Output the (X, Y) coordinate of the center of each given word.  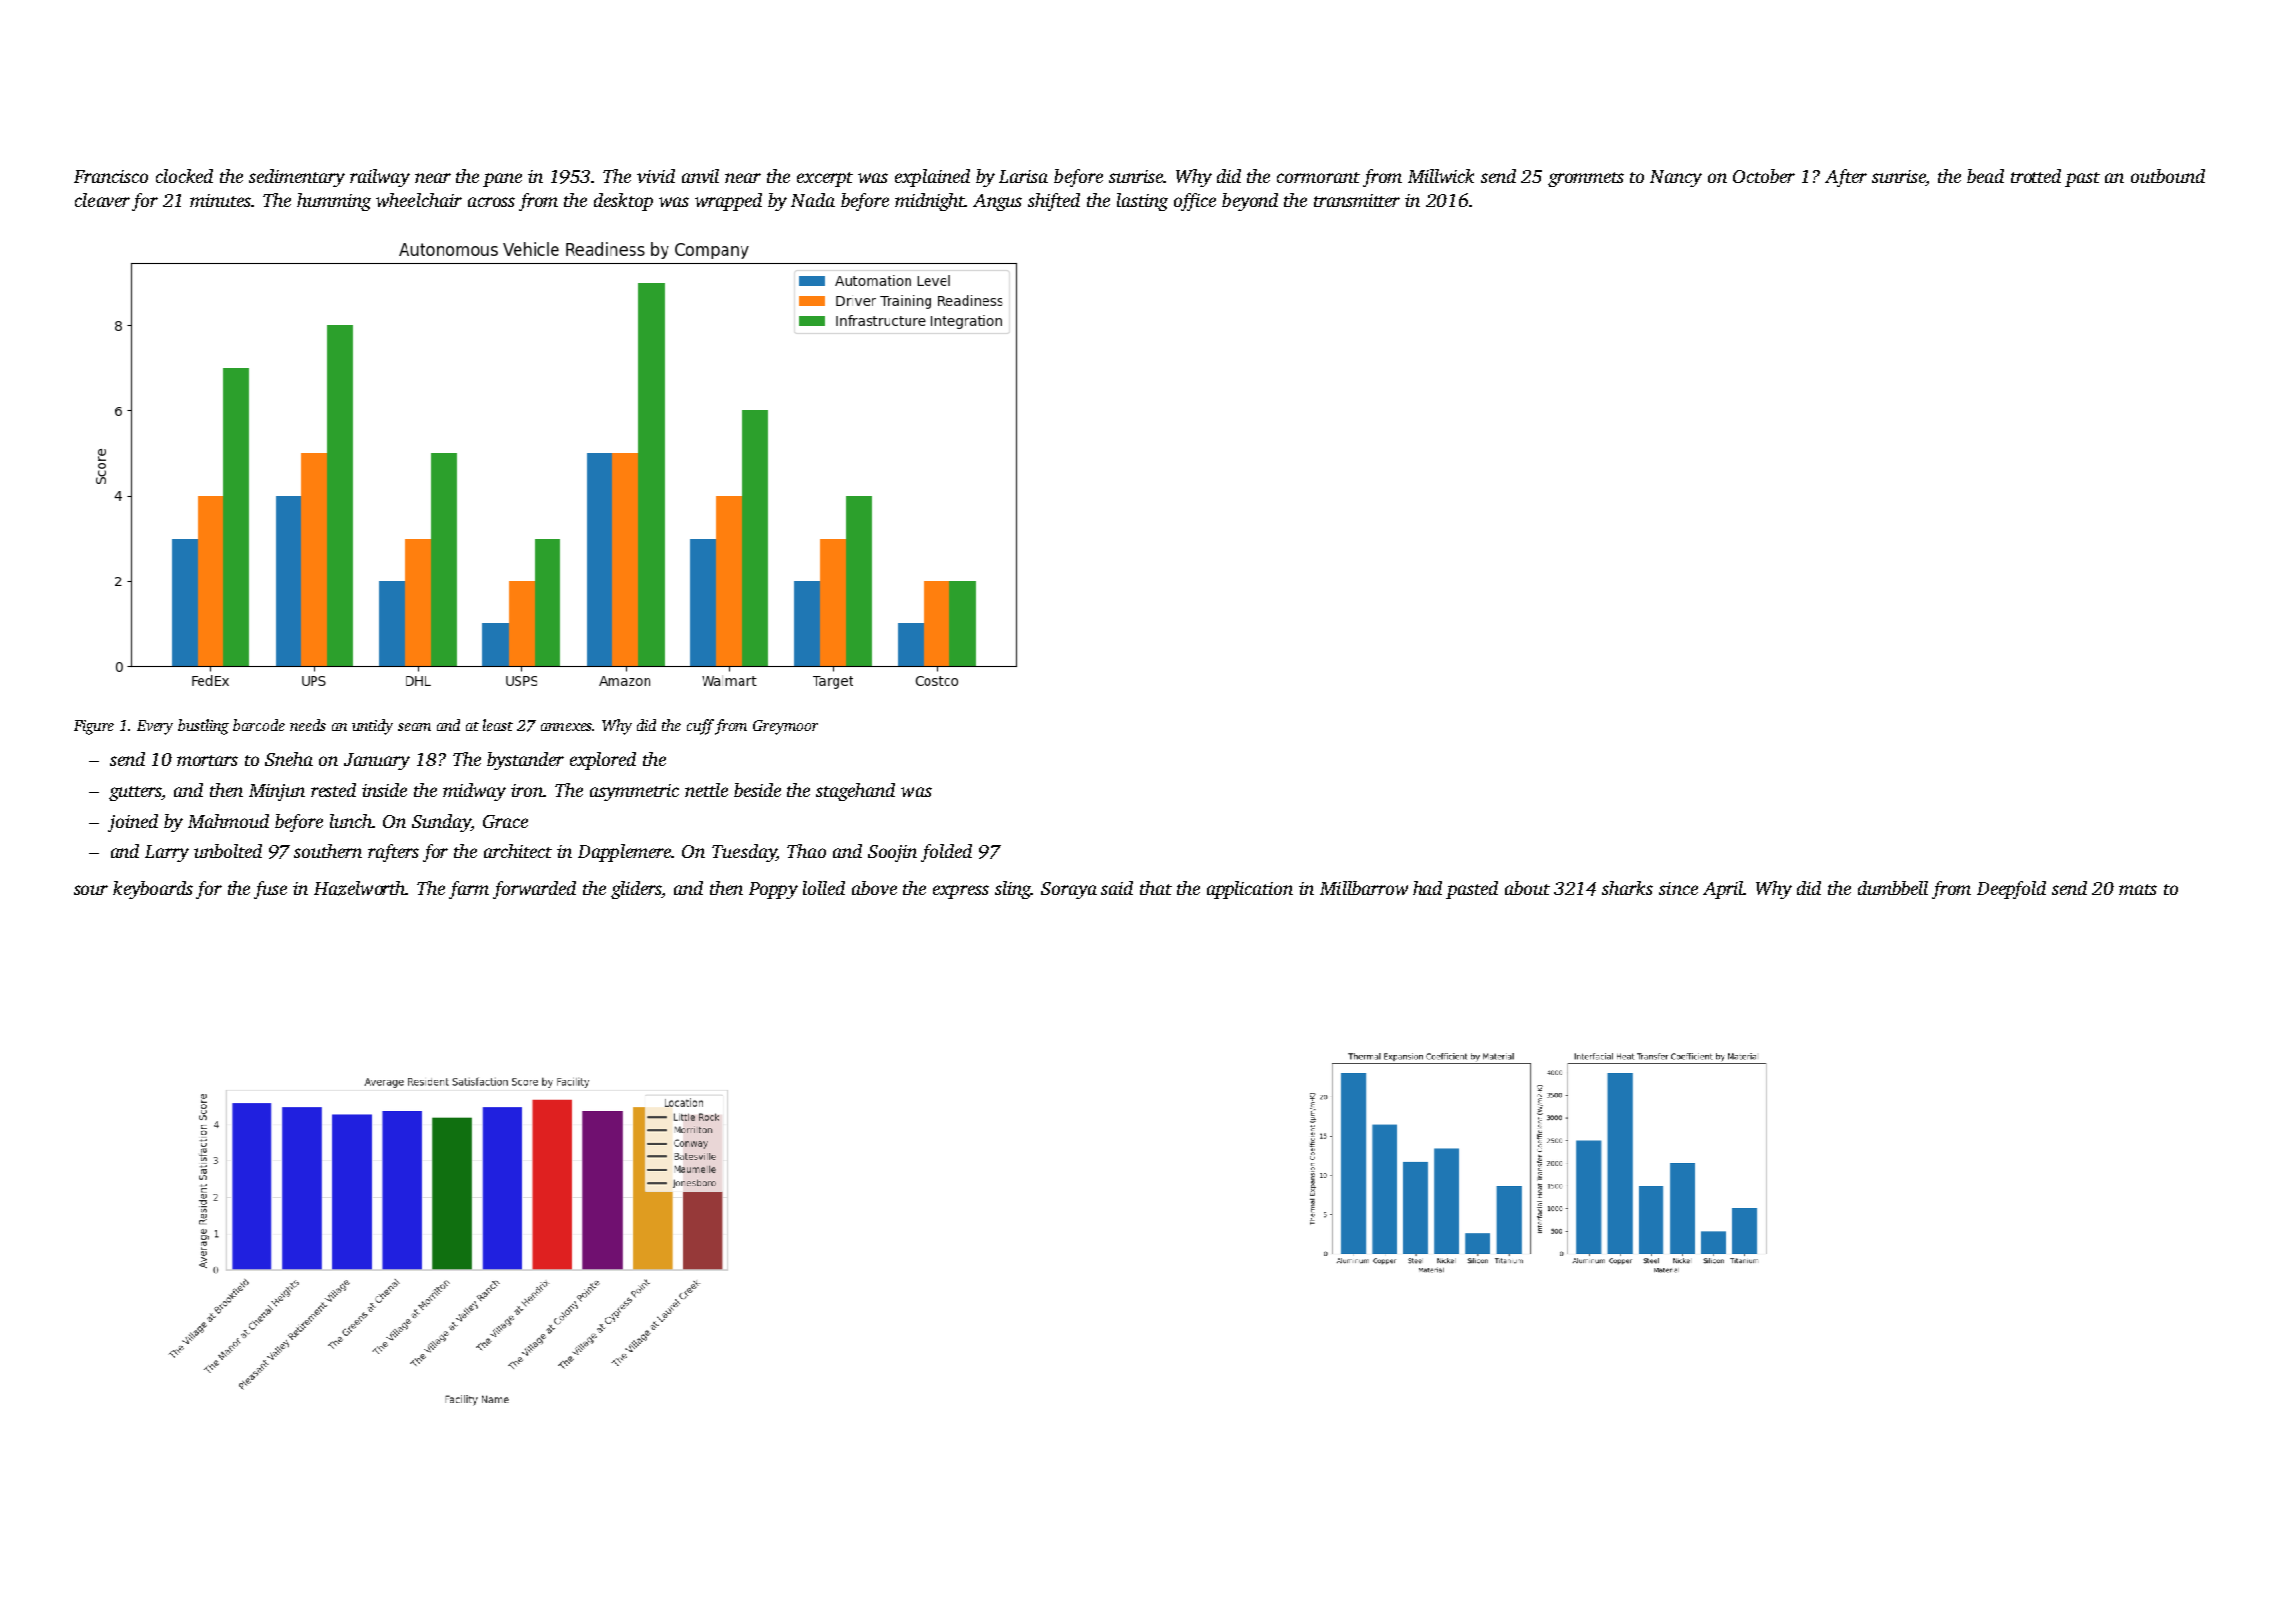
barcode (259, 725)
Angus (997, 202)
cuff (700, 727)
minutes (220, 200)
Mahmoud (228, 821)
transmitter (1357, 200)
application (1250, 890)
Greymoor (785, 727)
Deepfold (2011, 890)
